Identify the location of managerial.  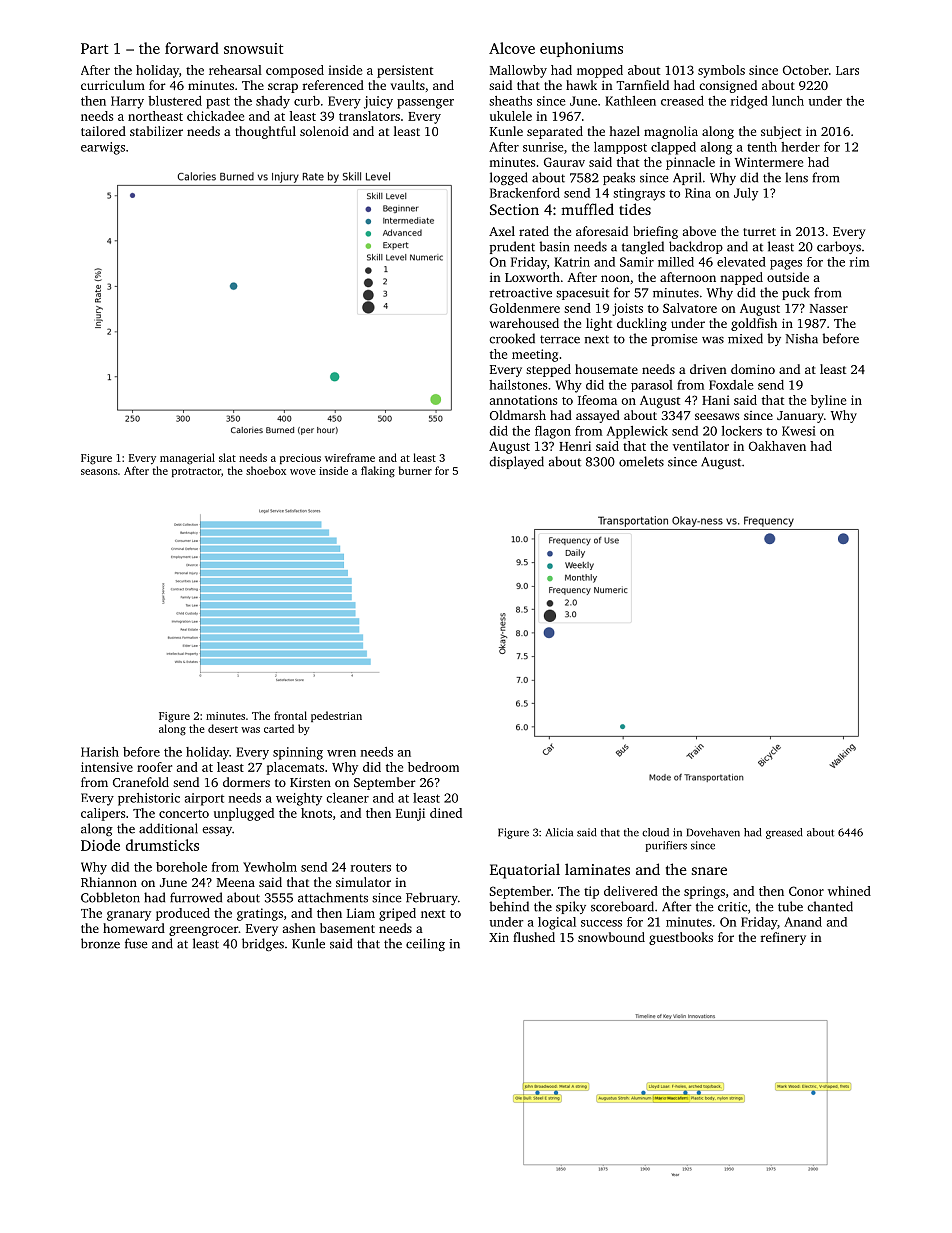
(187, 459).
